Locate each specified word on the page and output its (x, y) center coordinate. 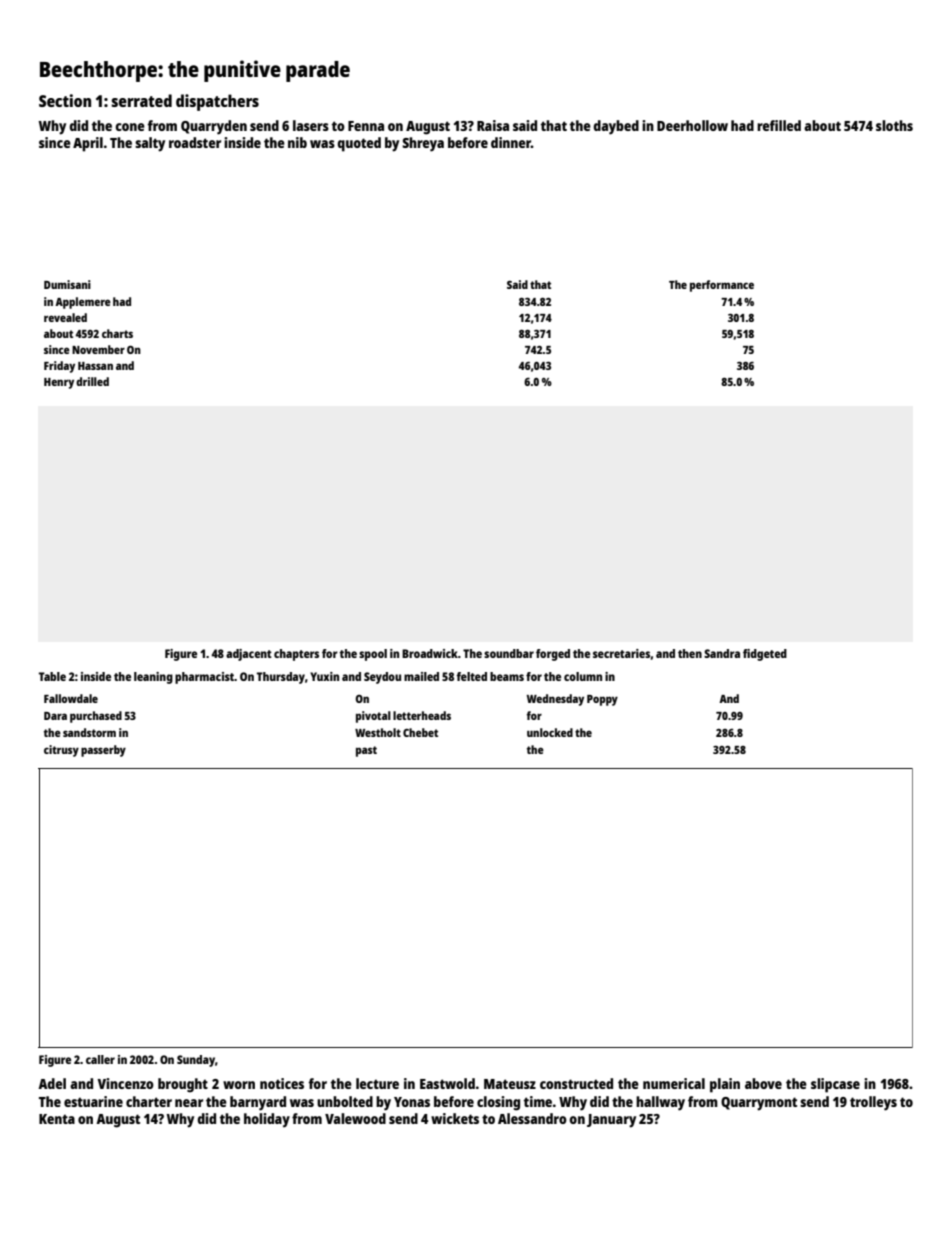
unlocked (550, 732)
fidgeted (765, 655)
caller (100, 1059)
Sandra (722, 653)
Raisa (493, 125)
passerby (103, 751)
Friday (59, 367)
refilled (779, 125)
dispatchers (217, 102)
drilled (92, 381)
